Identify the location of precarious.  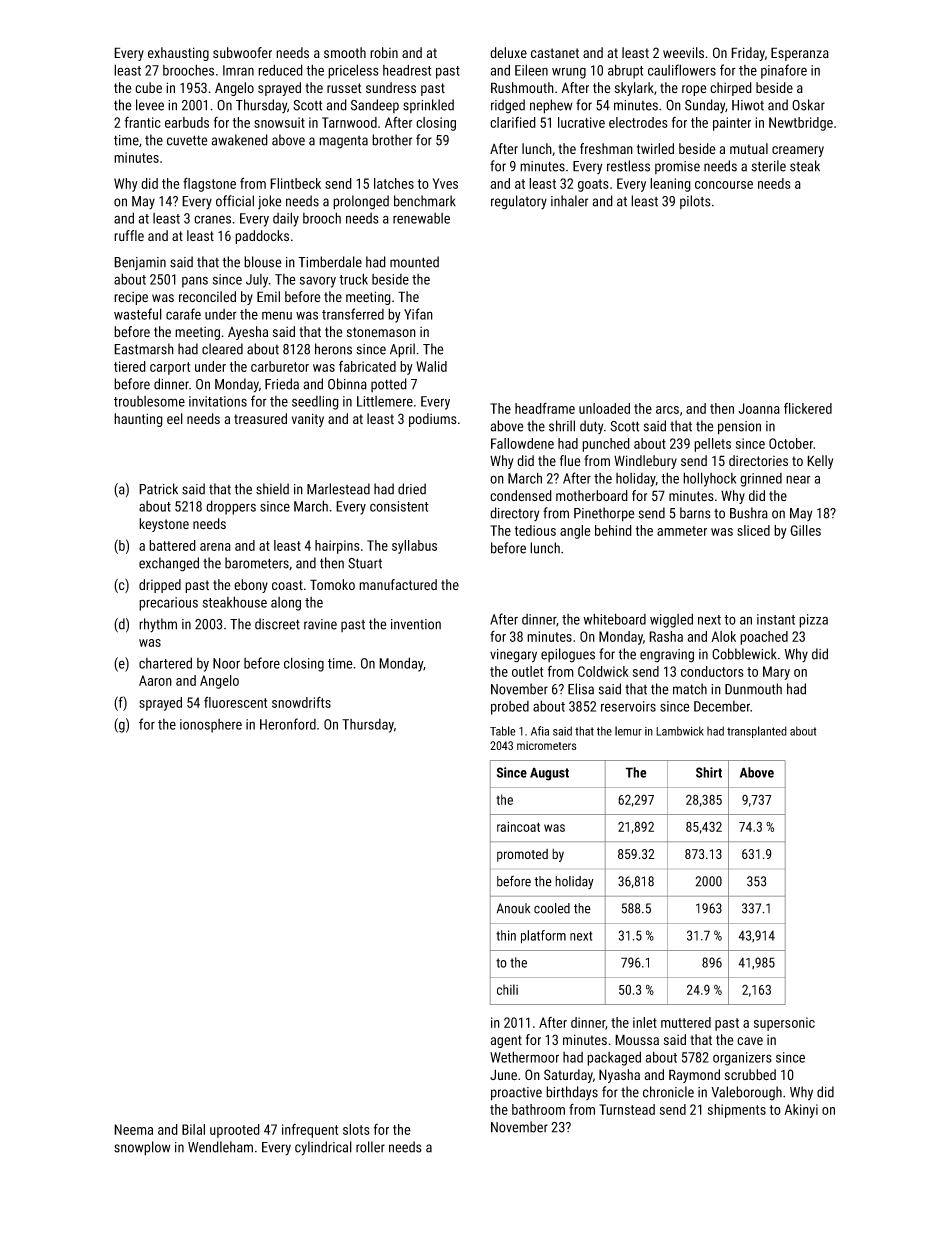
(168, 604).
